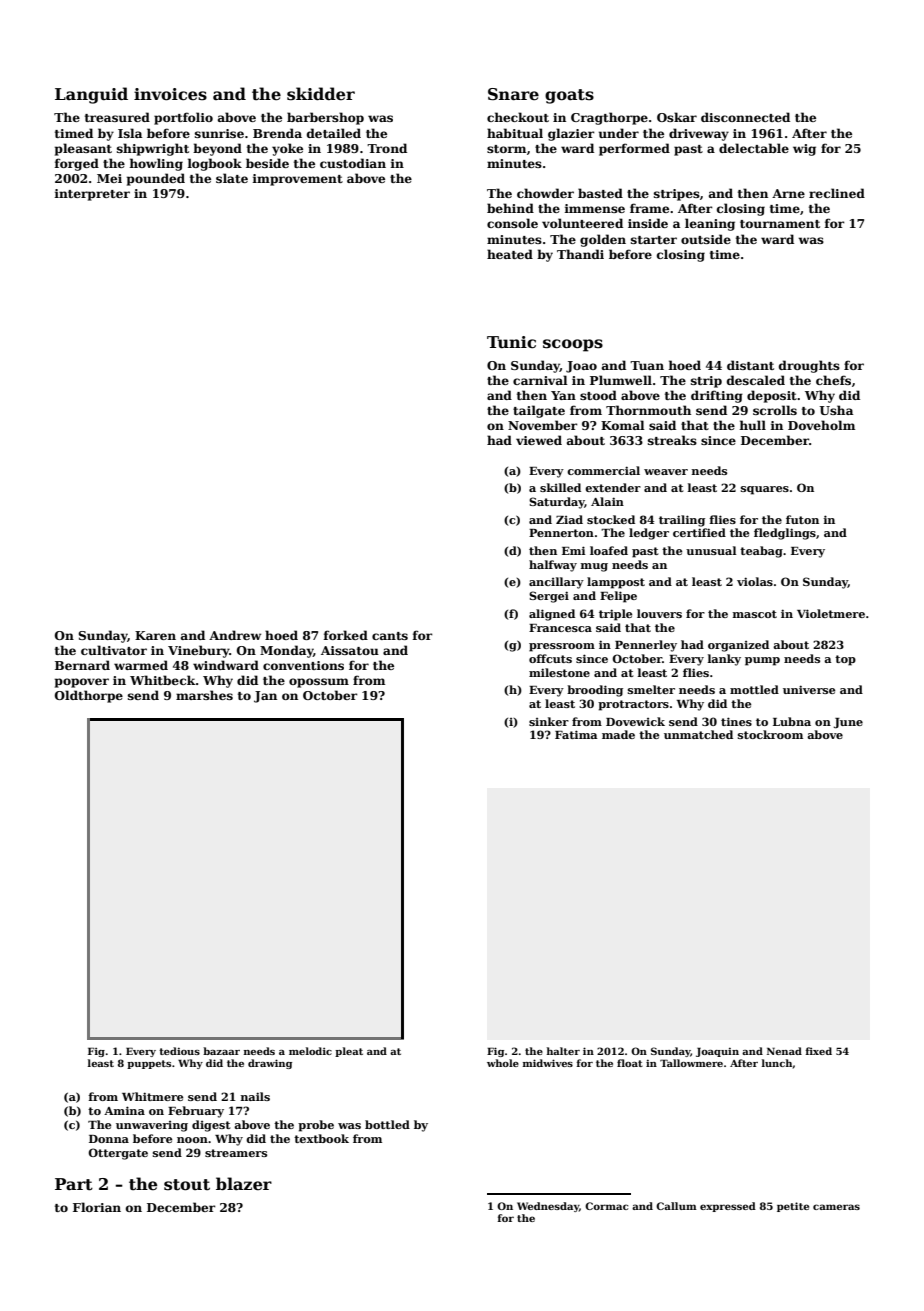 Image resolution: width=924 pixels, height=1311 pixels. What do you see at coordinates (321, 94) in the image?
I see `skidder` at bounding box center [321, 94].
